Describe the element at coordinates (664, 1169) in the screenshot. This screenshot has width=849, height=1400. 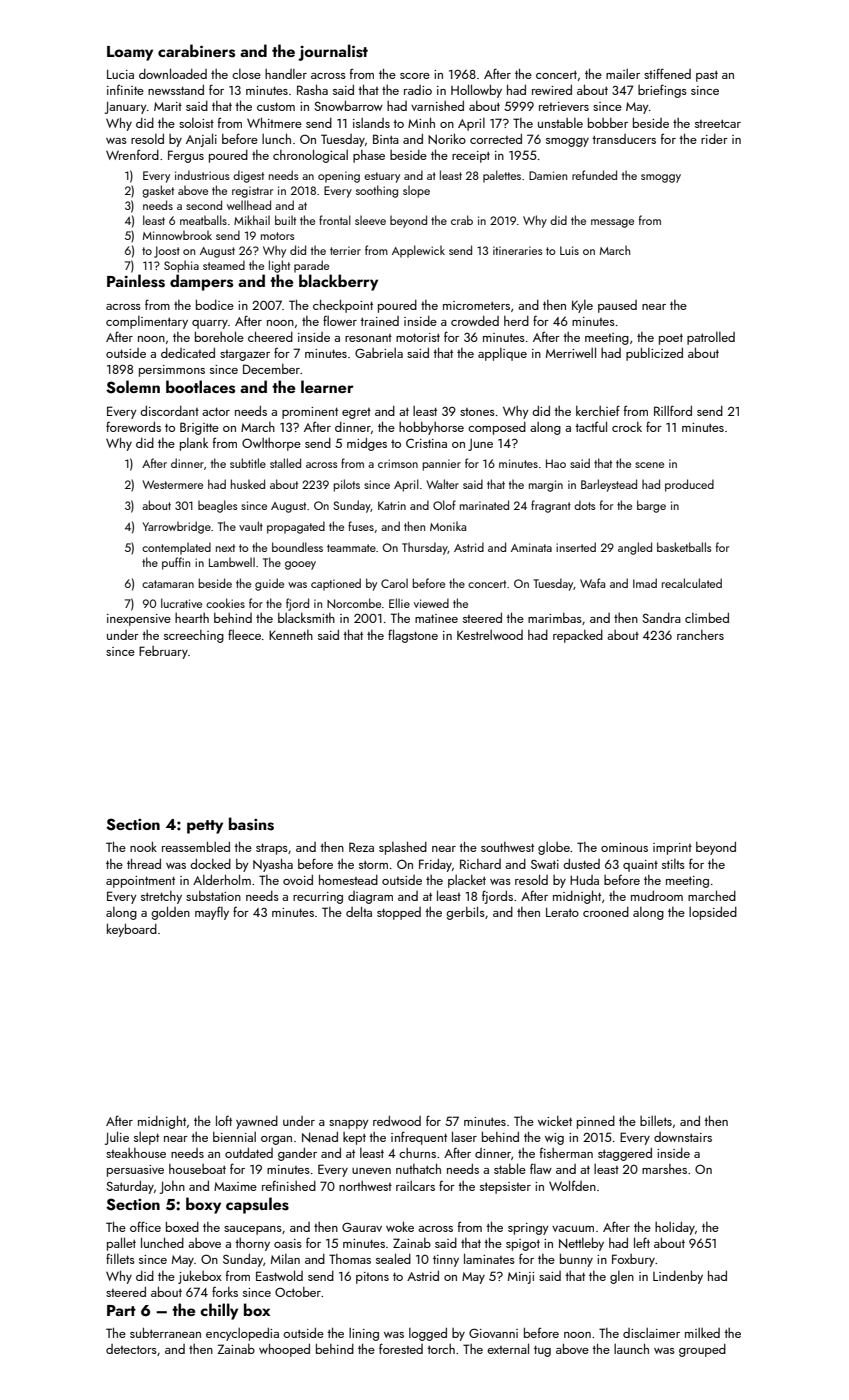
I see `marshes` at that location.
